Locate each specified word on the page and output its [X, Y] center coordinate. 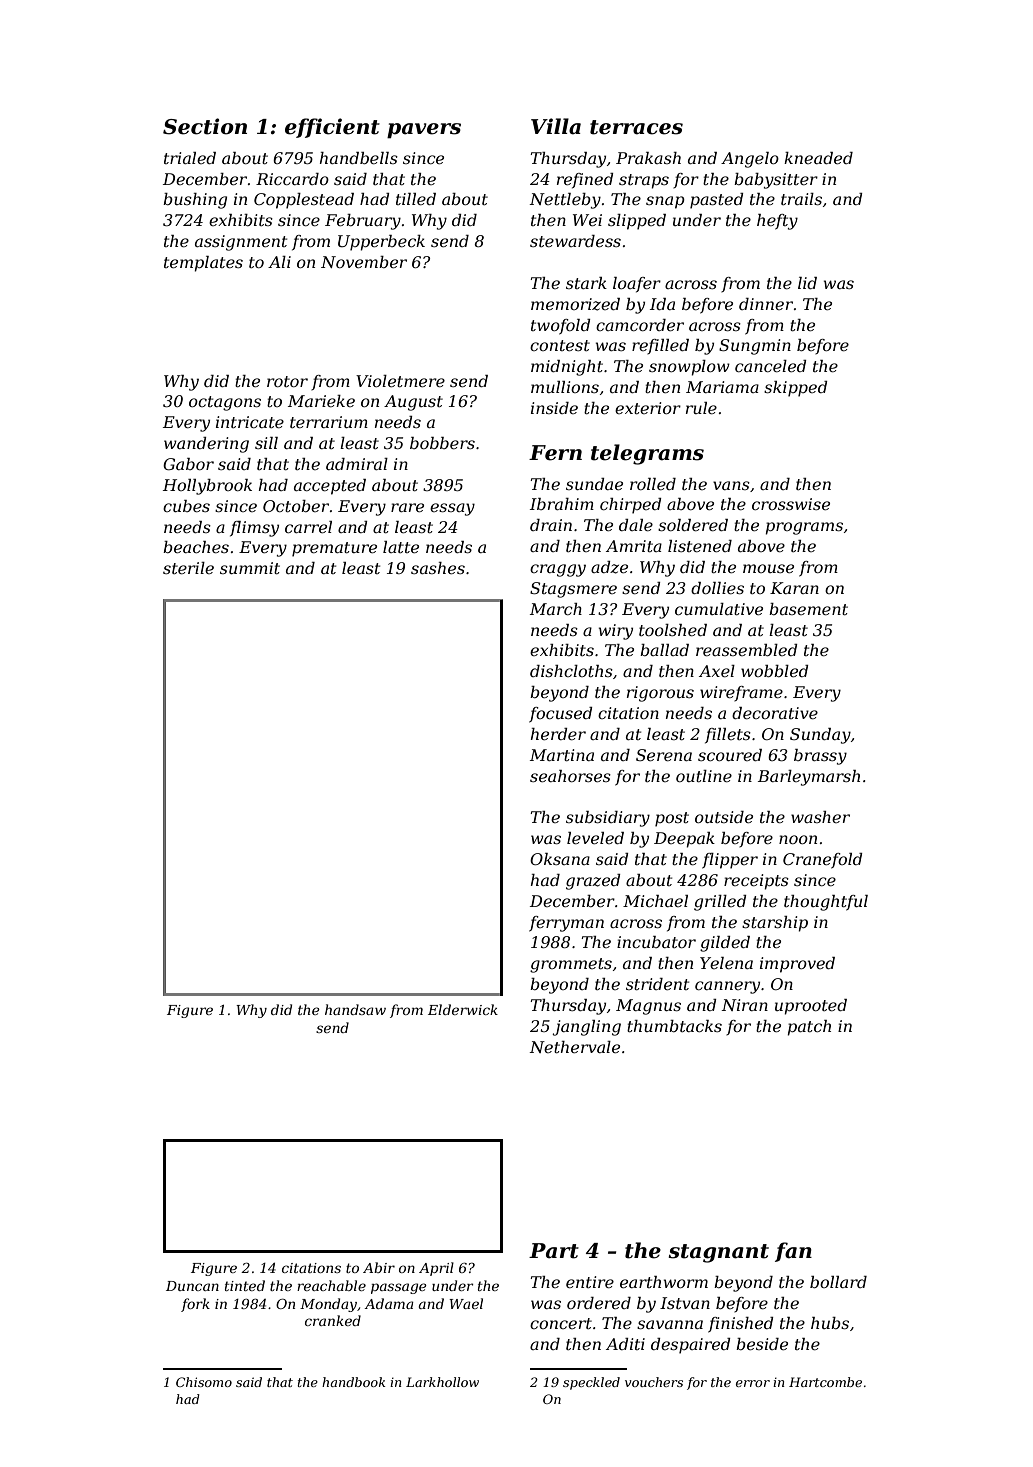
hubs [830, 1323]
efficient [332, 128]
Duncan [192, 1286]
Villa [556, 126]
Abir [379, 1267]
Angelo [750, 160]
